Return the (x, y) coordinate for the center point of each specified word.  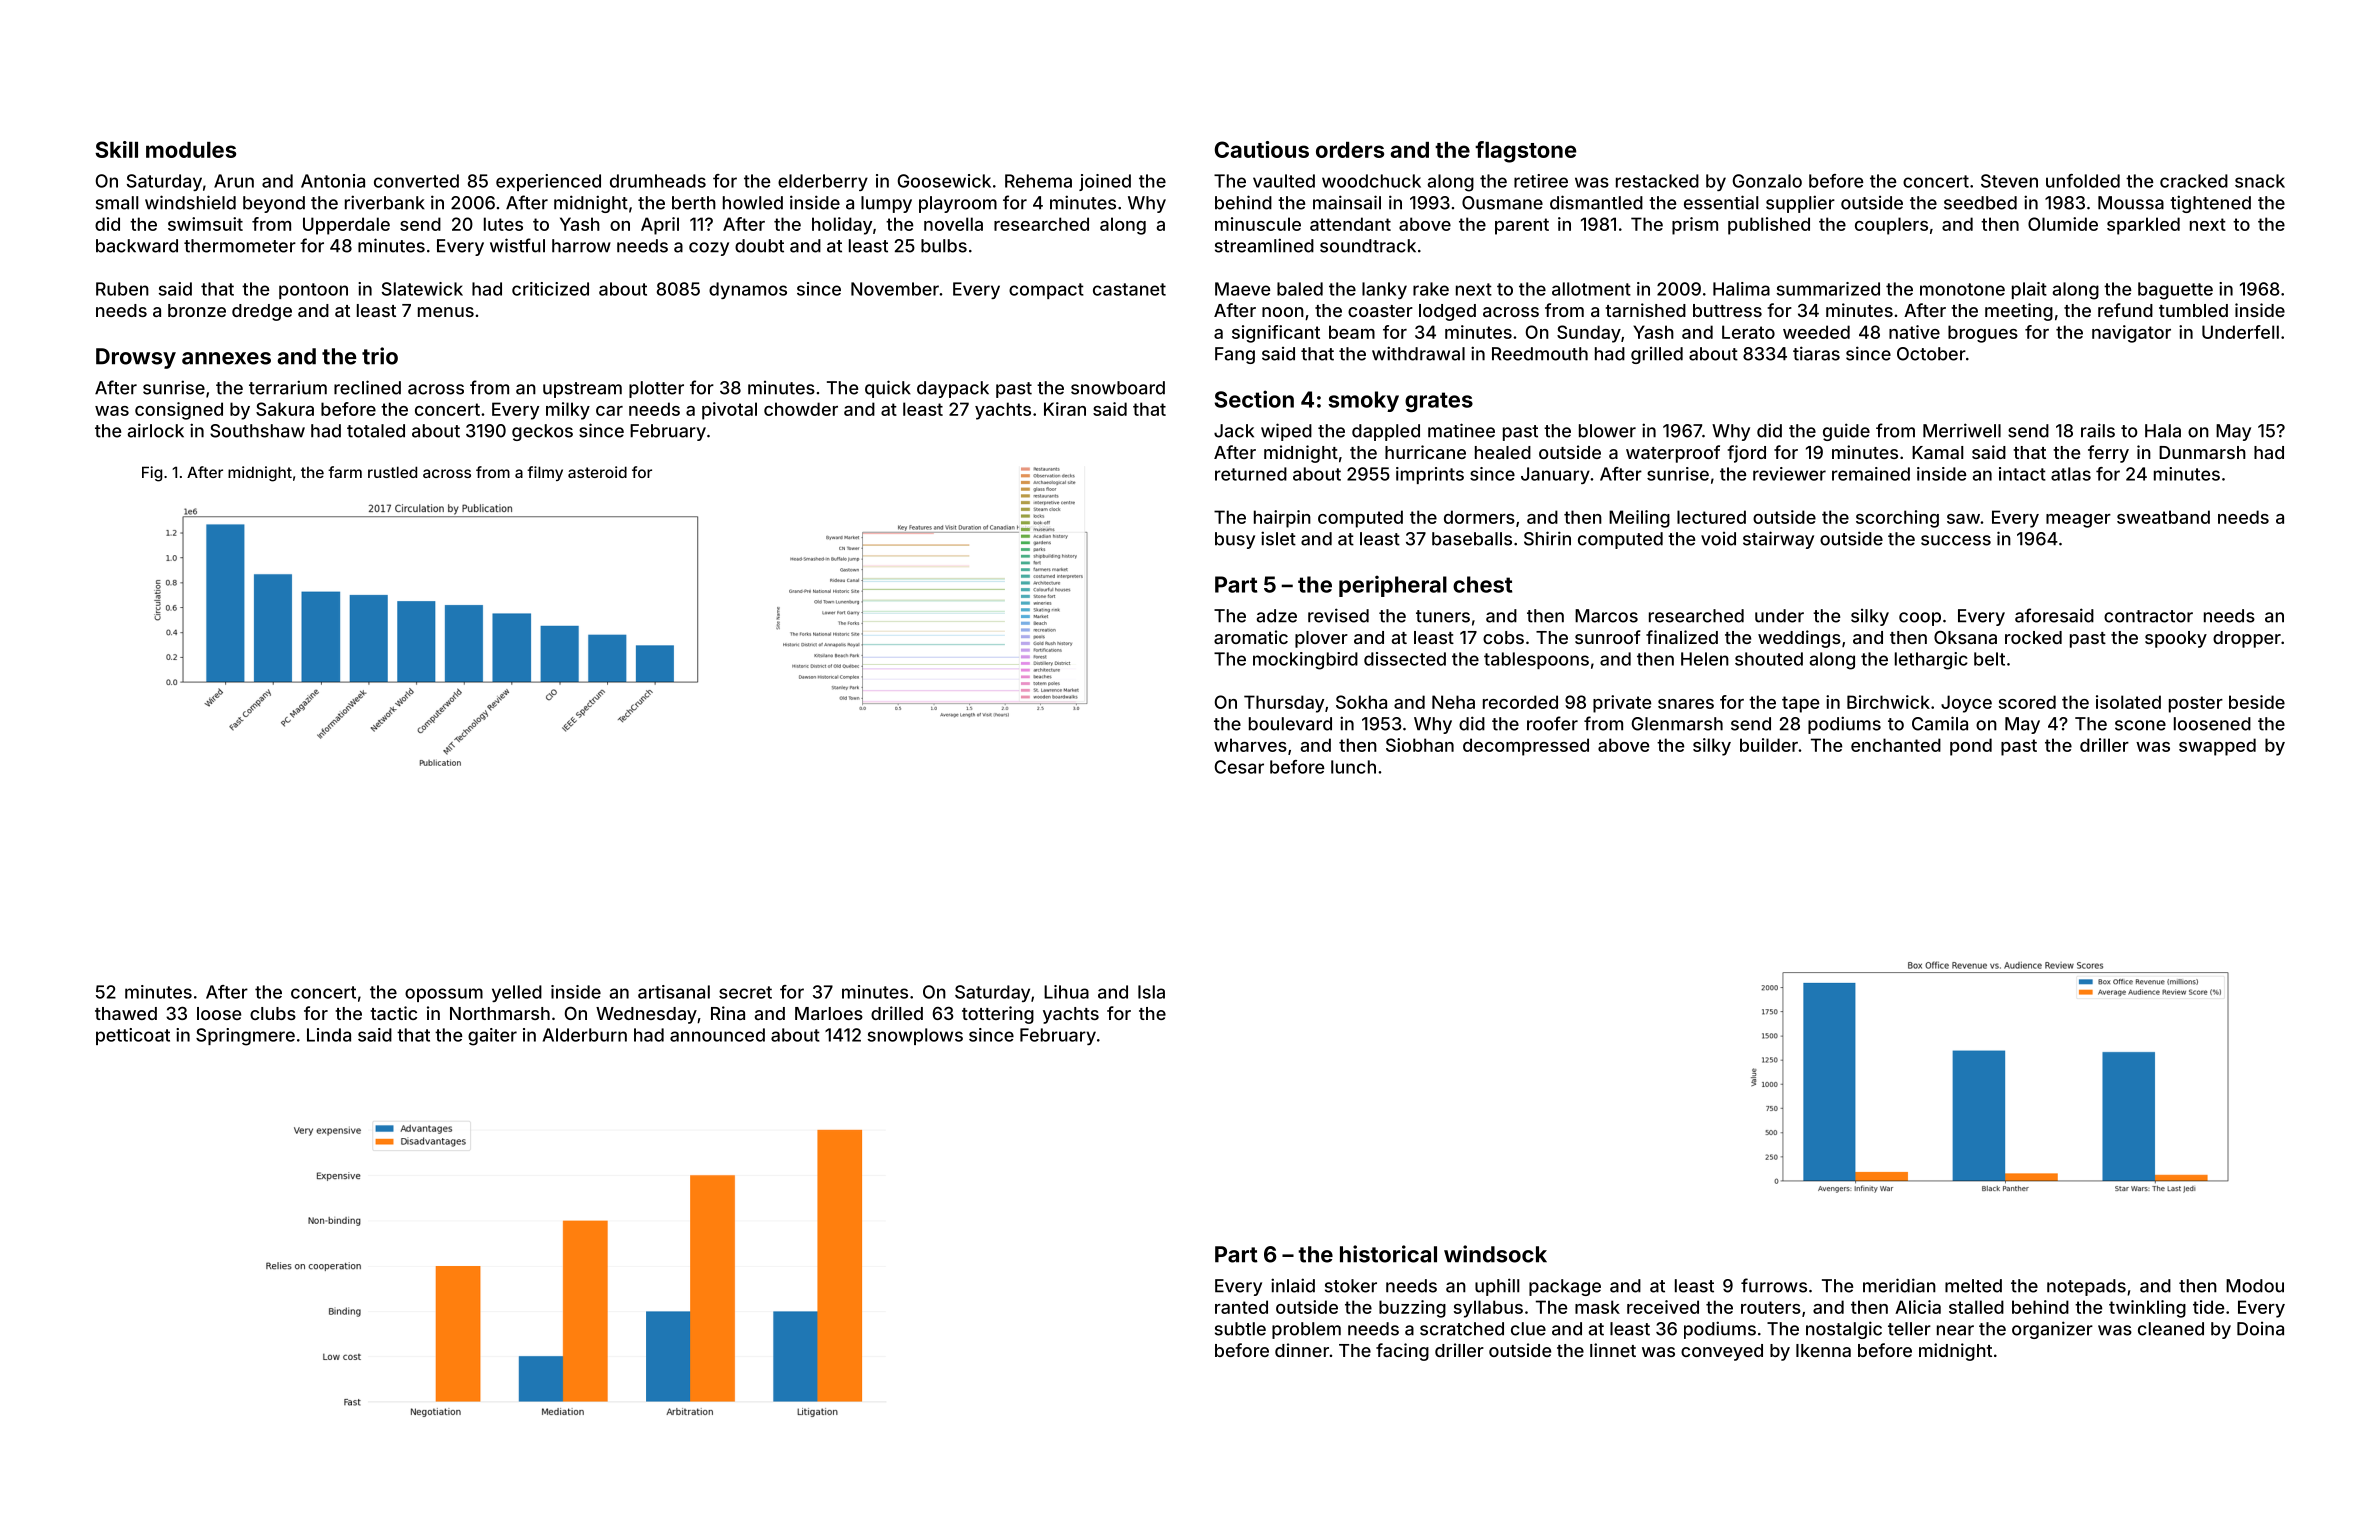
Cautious (1262, 149)
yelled (517, 993)
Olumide (2063, 224)
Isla (1151, 992)
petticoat (133, 1036)
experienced (548, 182)
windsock (1495, 1254)
